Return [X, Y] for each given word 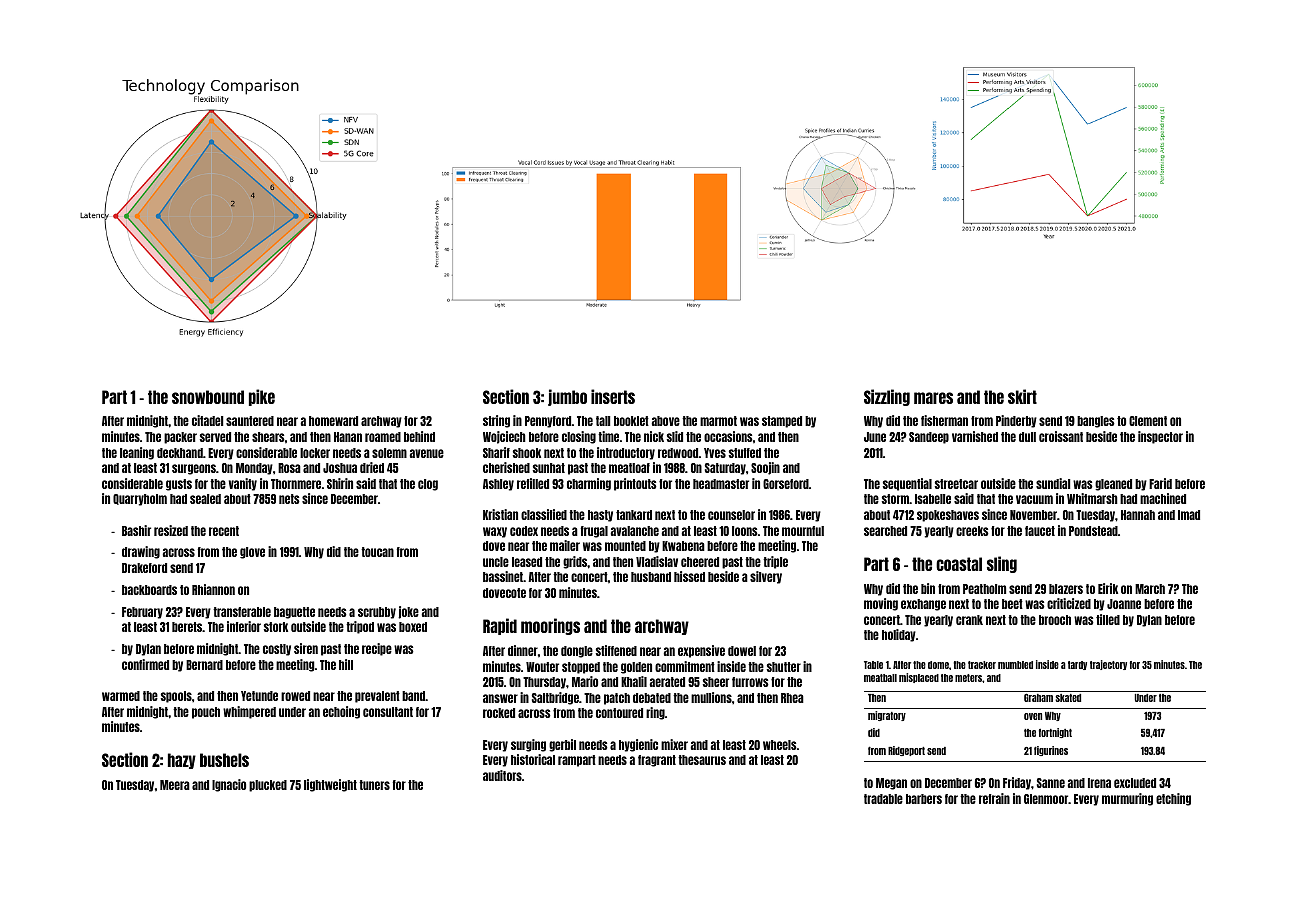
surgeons [194, 469]
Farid [1160, 483]
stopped [581, 668]
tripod [360, 627]
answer [500, 698]
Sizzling [887, 397]
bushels [224, 760]
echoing [341, 712]
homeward [333, 421]
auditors [502, 775]
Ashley [498, 485]
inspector [1160, 437]
